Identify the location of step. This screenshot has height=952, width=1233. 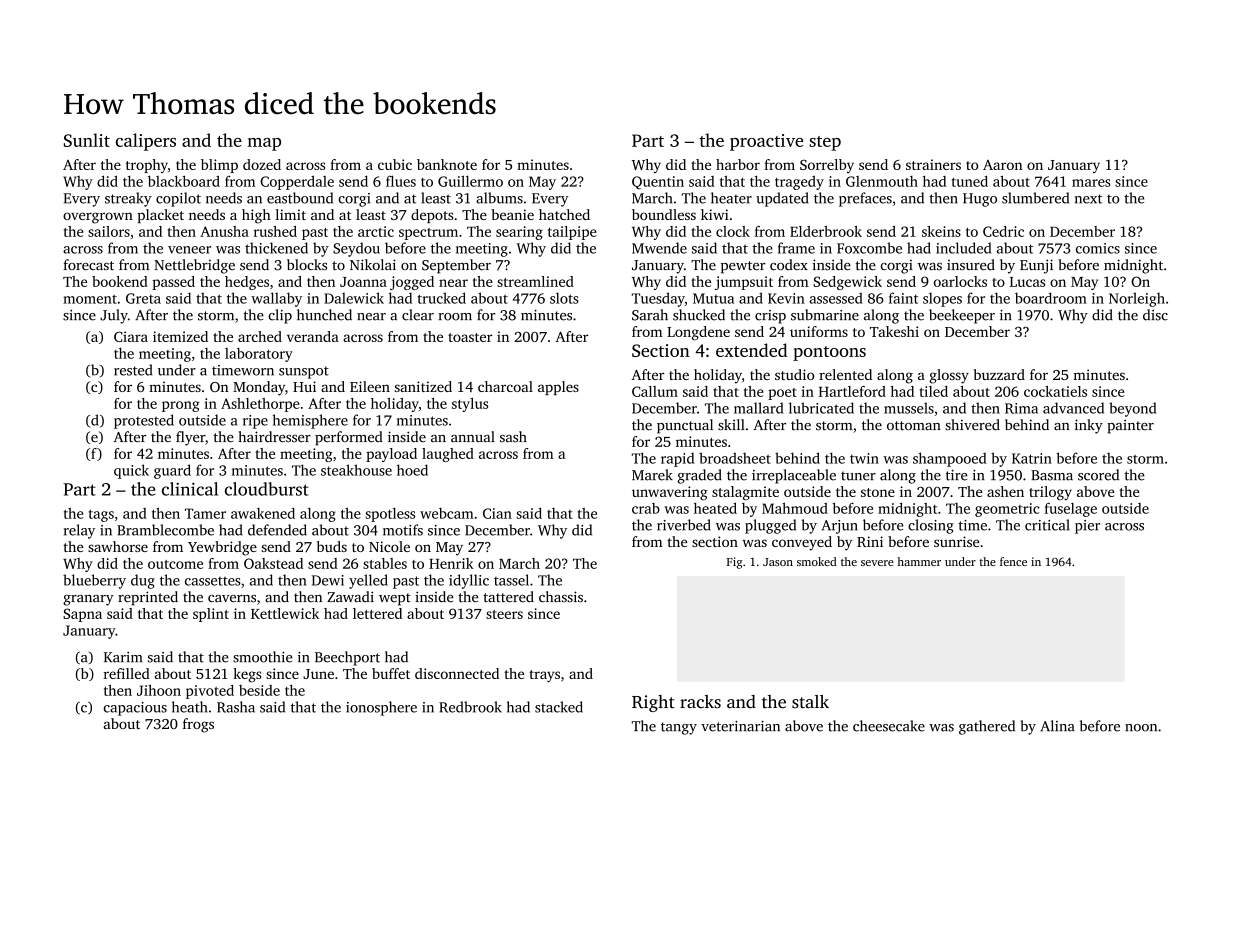
(825, 143).
